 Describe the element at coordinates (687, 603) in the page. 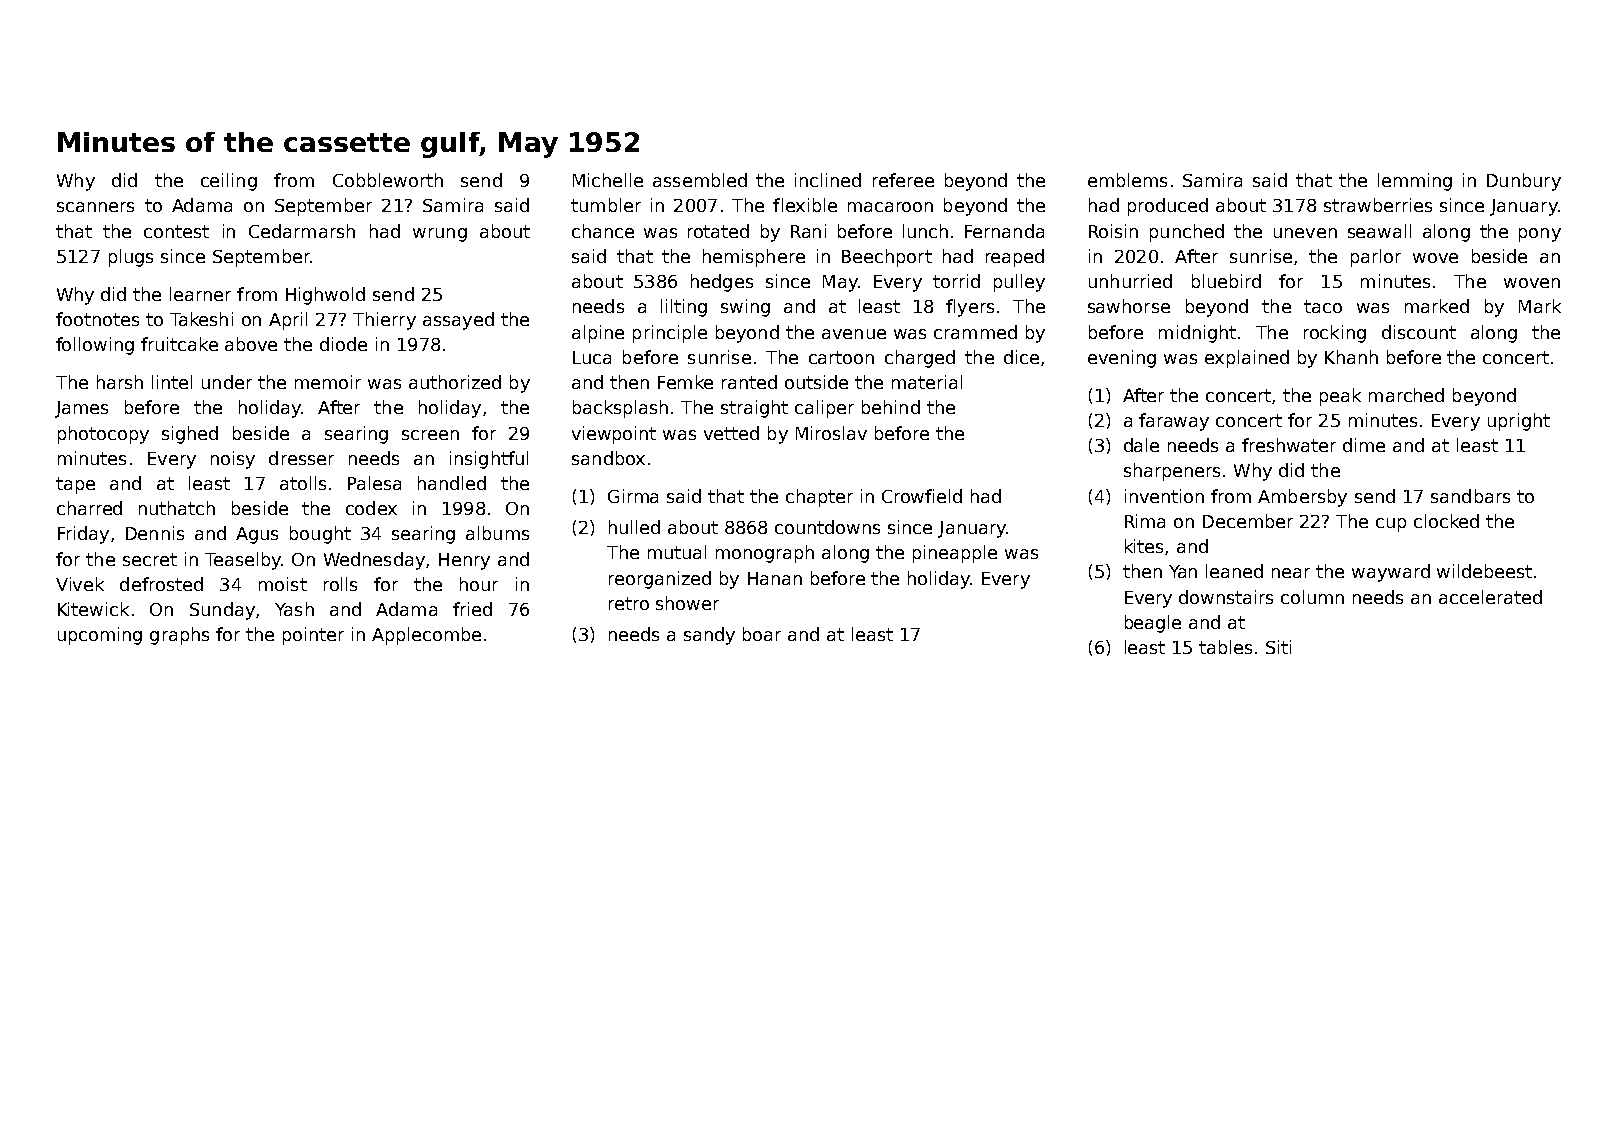

I see `shower` at that location.
